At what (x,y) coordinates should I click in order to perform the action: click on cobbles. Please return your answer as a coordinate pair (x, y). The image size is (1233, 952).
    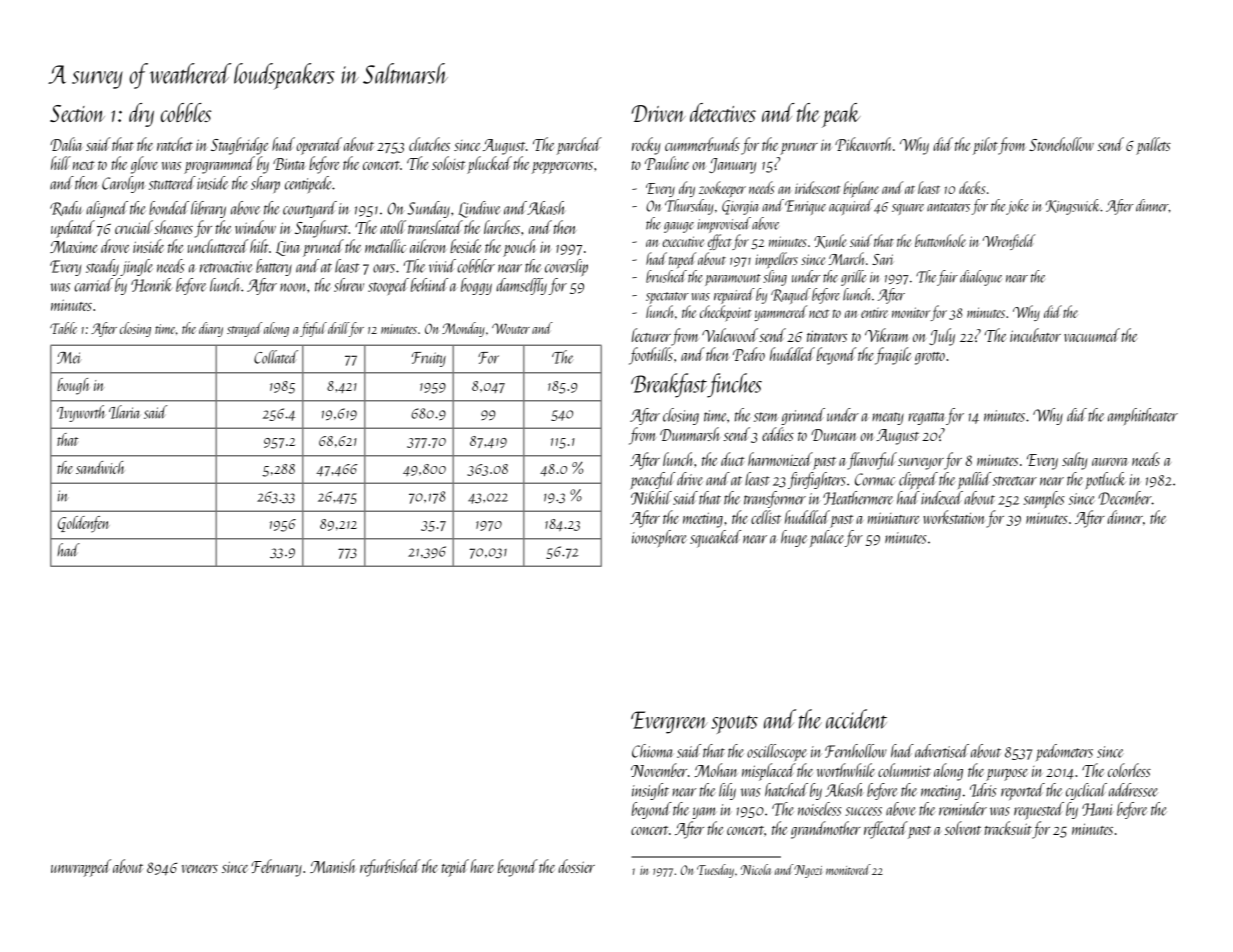
    Looking at the image, I should click on (186, 112).
